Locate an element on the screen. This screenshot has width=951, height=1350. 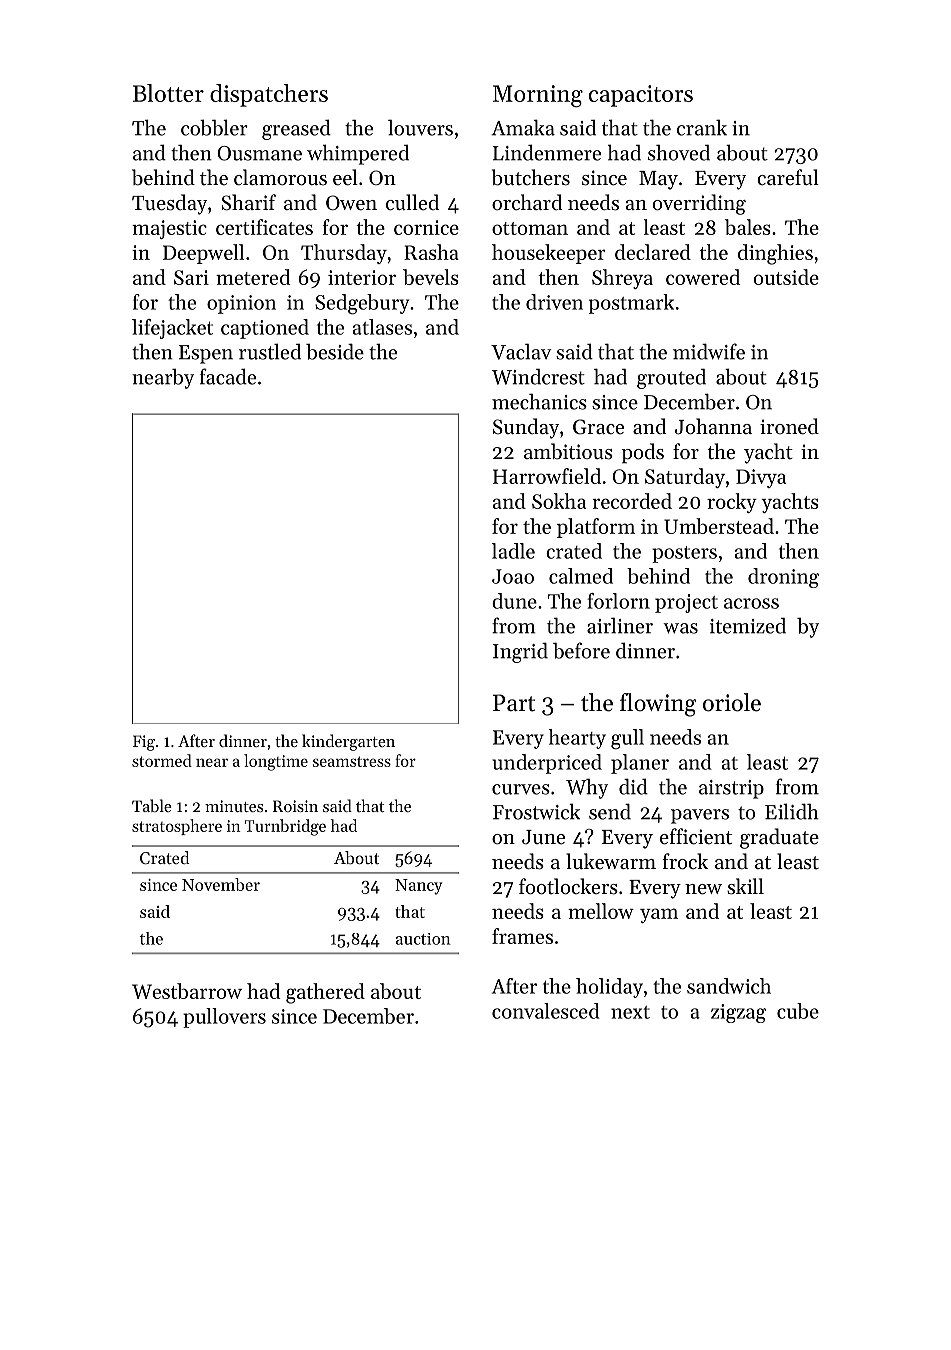
pullovers is located at coordinates (224, 1018).
